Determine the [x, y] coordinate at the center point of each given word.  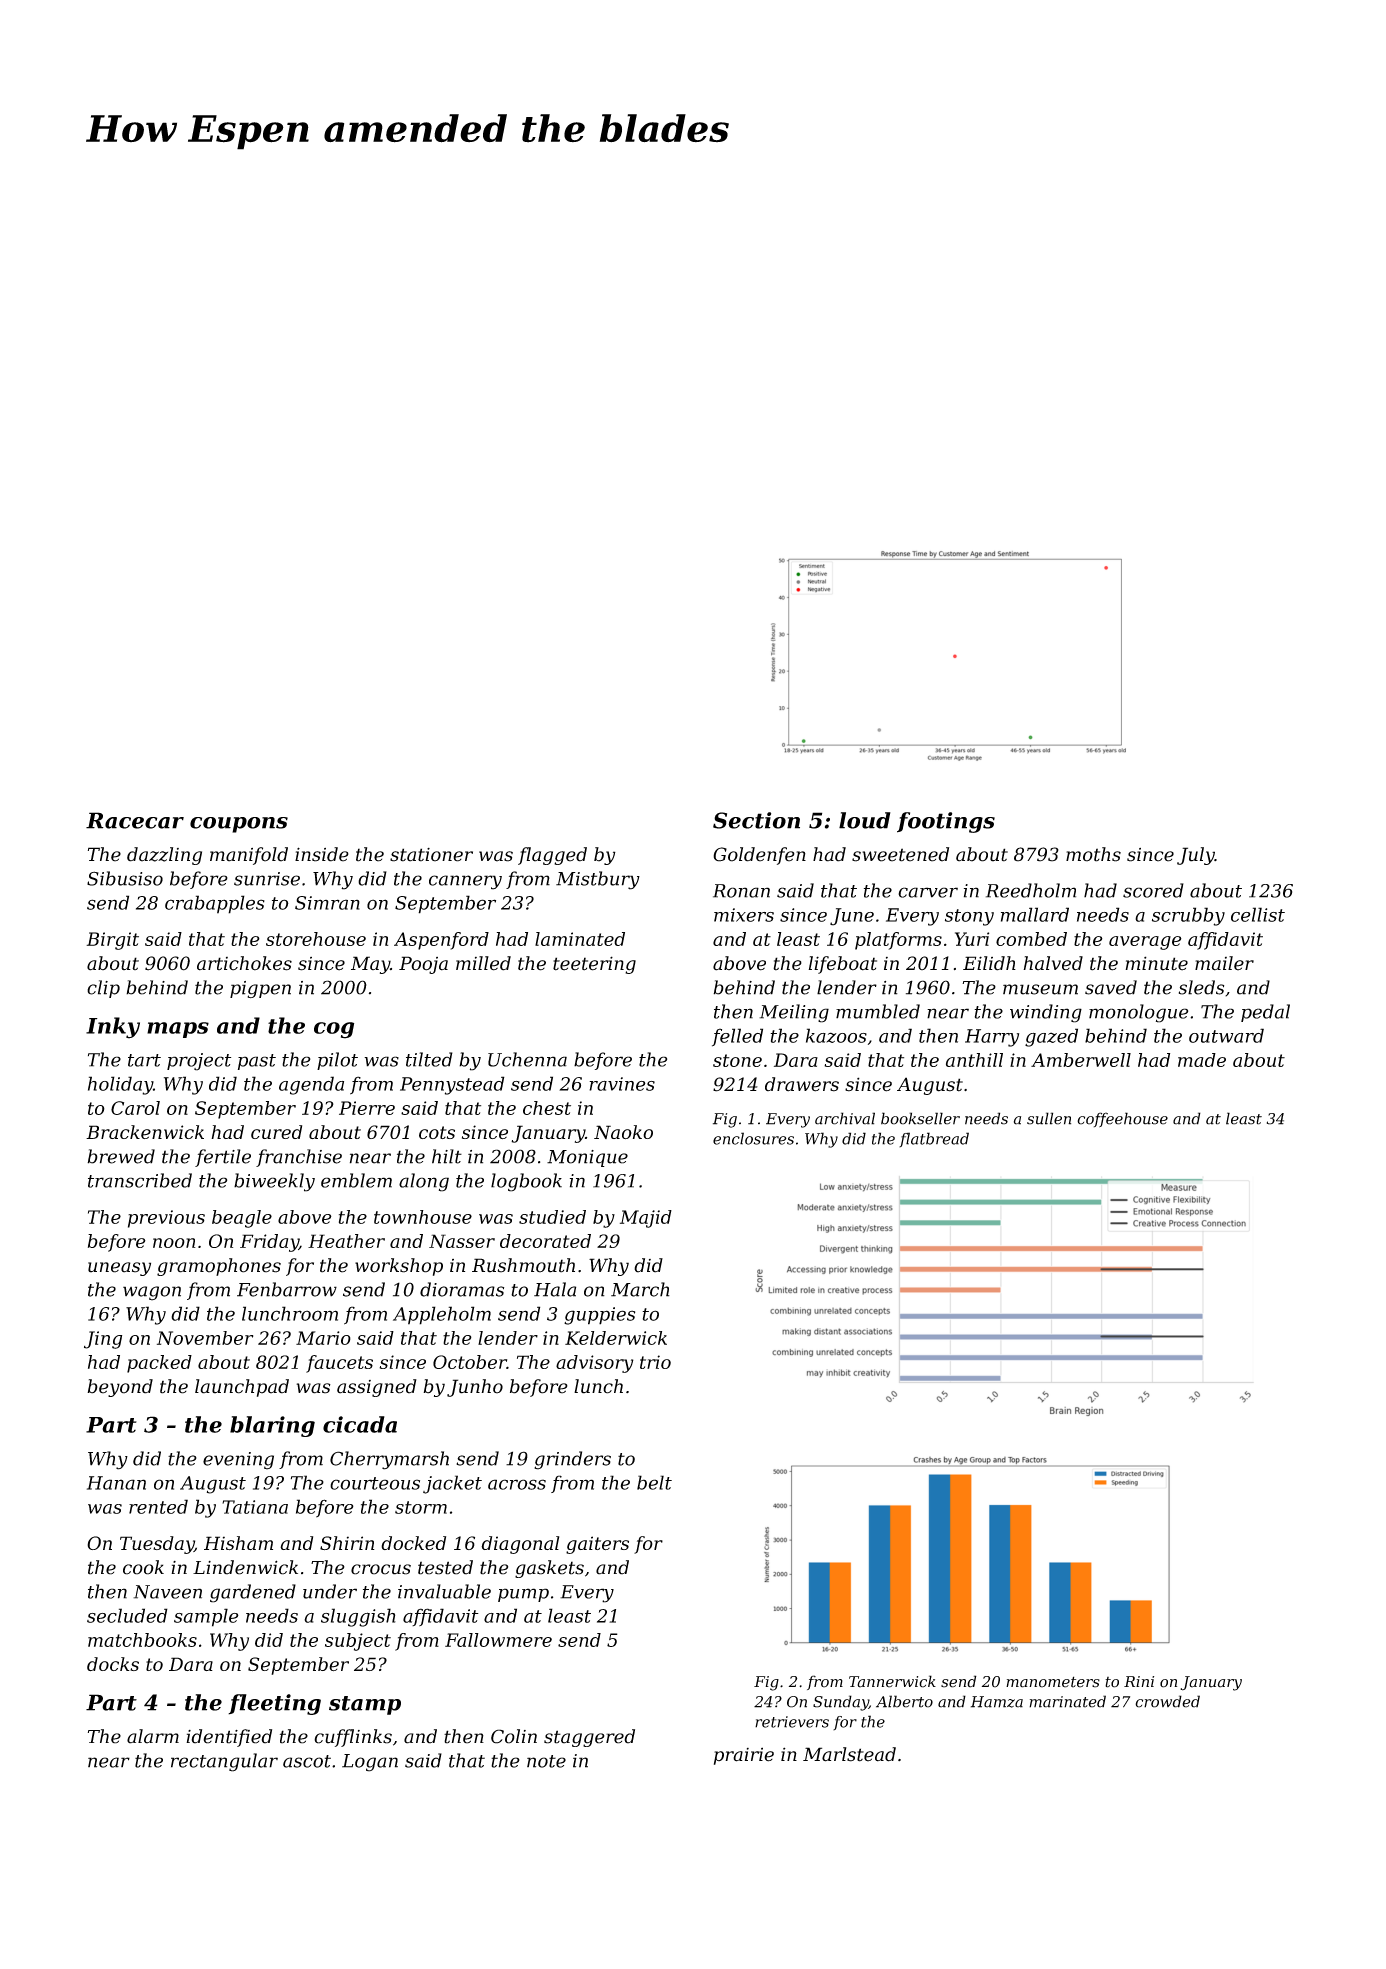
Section [756, 820]
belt [654, 1482]
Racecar [135, 820]
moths [1093, 854]
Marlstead [849, 1754]
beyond [120, 1388]
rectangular [224, 1762]
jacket [452, 1484]
